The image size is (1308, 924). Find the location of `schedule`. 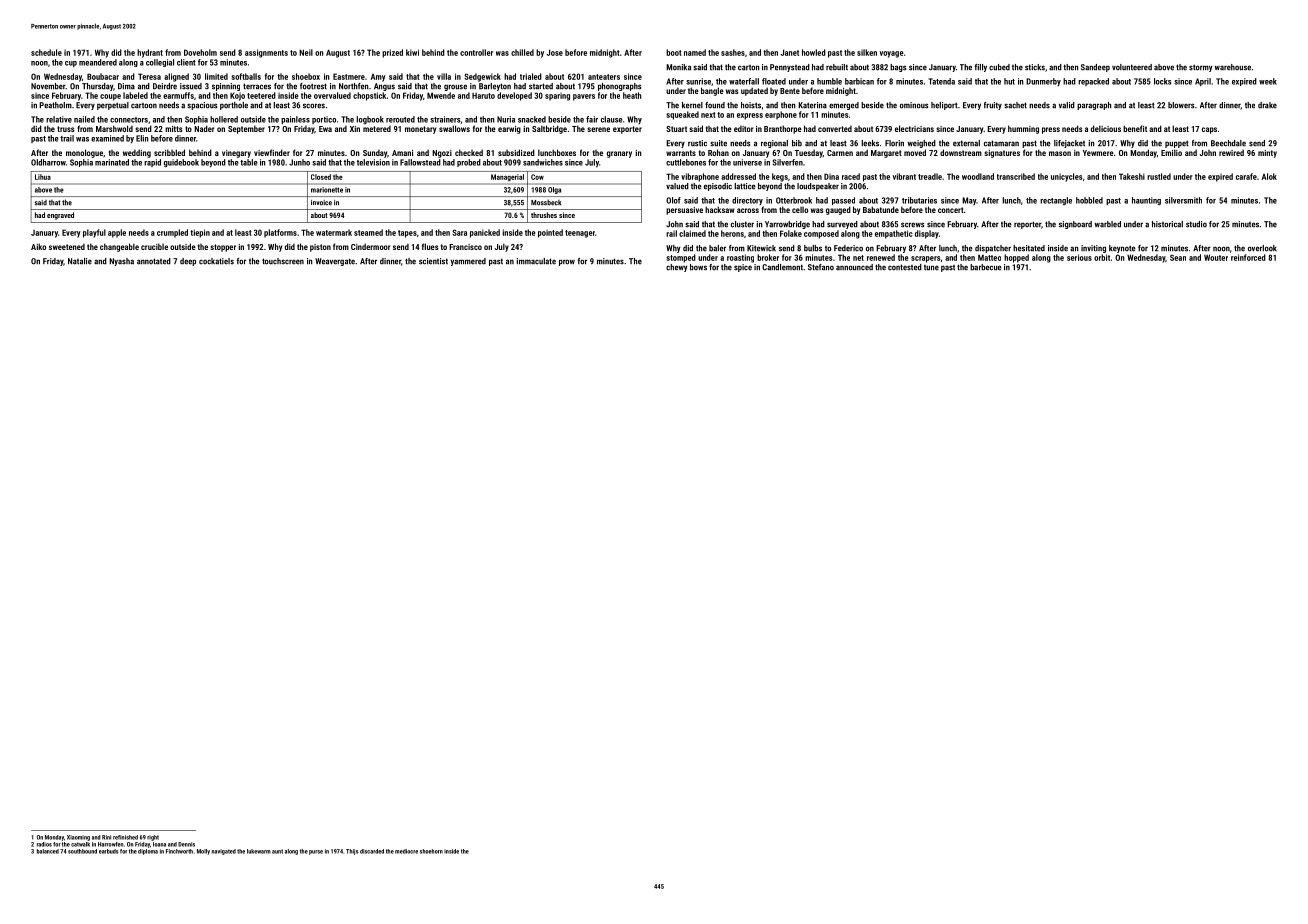

schedule is located at coordinates (46, 52).
